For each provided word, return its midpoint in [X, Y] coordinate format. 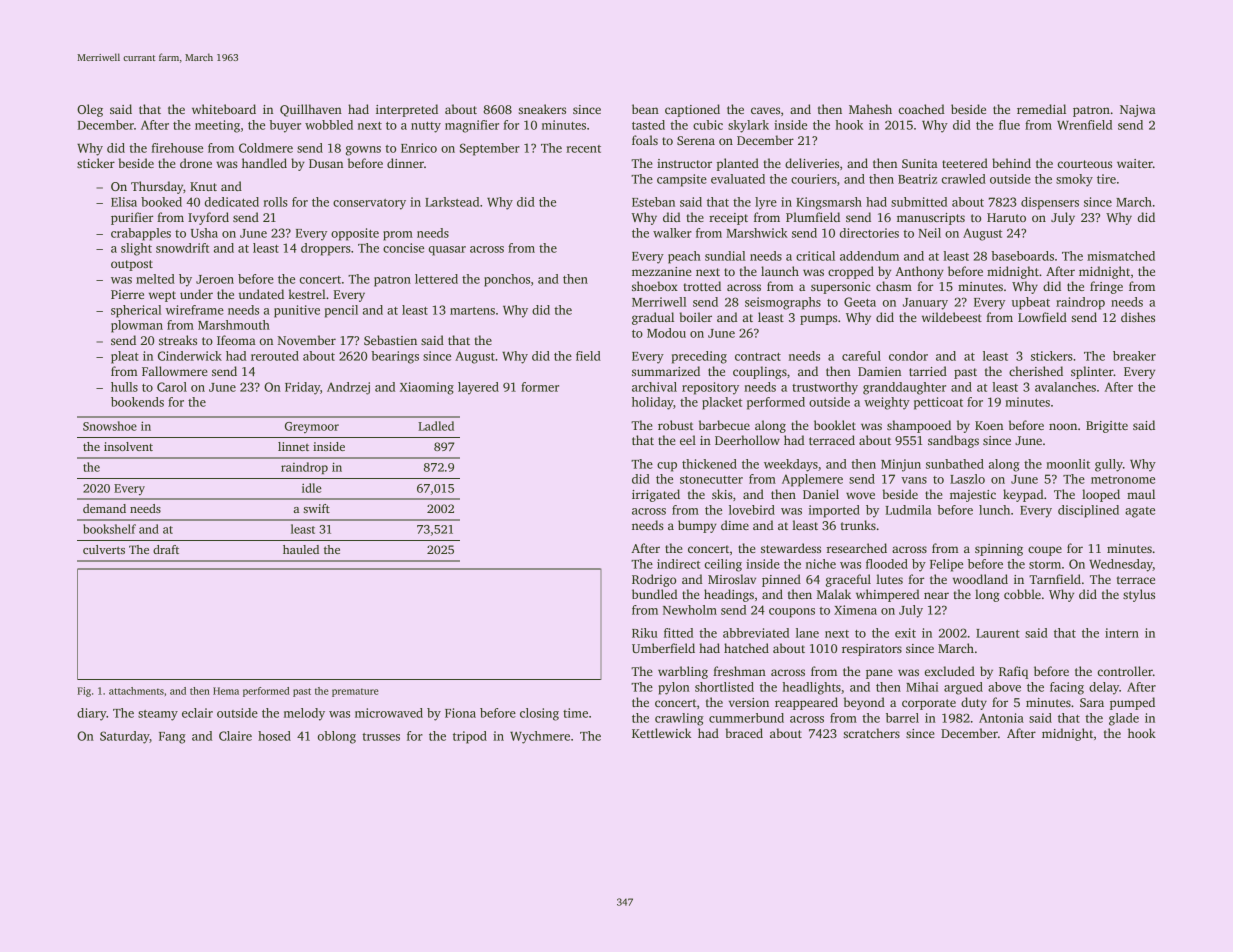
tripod [470, 737]
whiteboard [224, 109]
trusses [381, 737]
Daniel [821, 494]
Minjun [901, 465]
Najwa [1138, 111]
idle [312, 488]
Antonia [1001, 718]
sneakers [542, 109]
